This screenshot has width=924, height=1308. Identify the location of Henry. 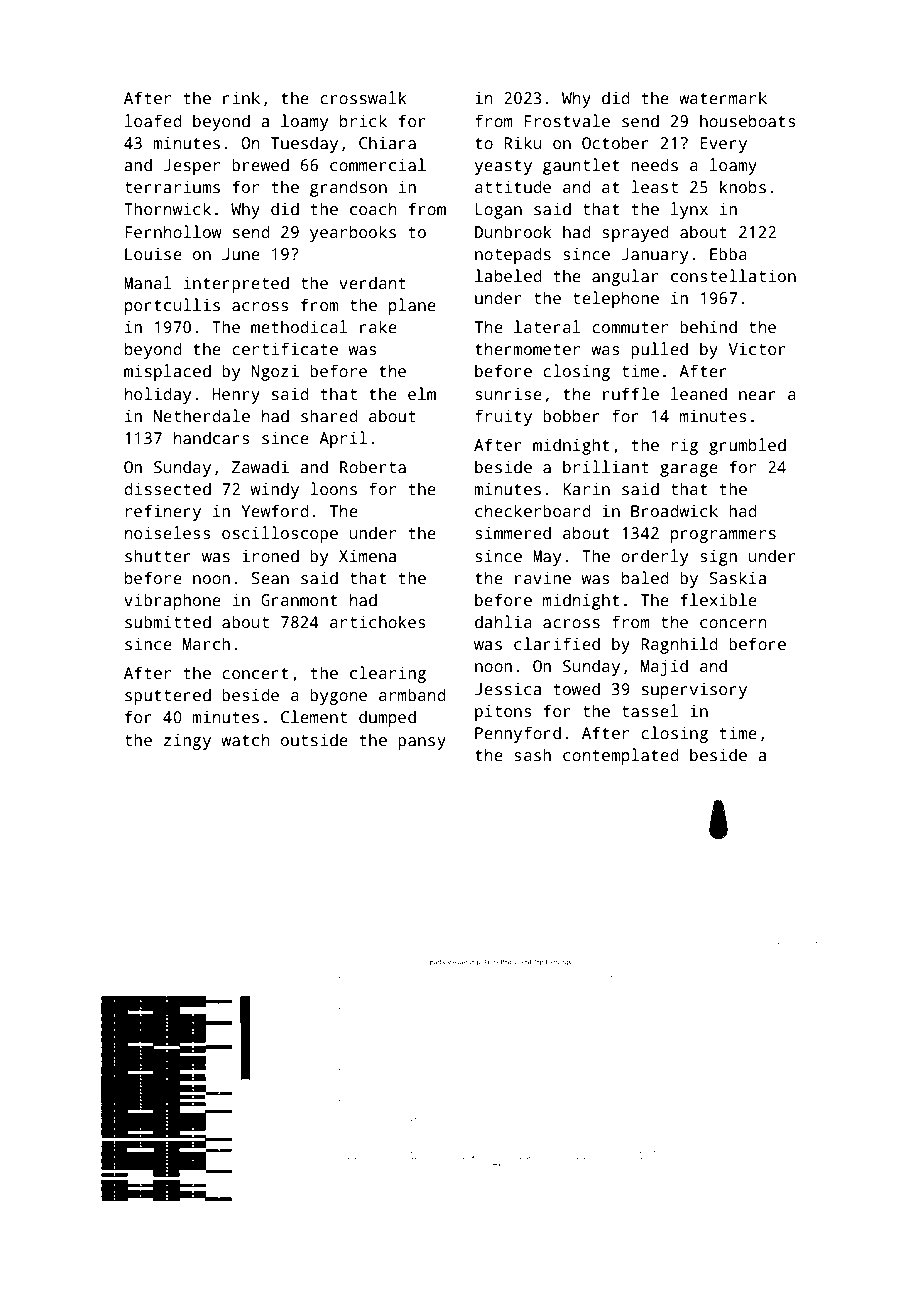
(236, 396).
